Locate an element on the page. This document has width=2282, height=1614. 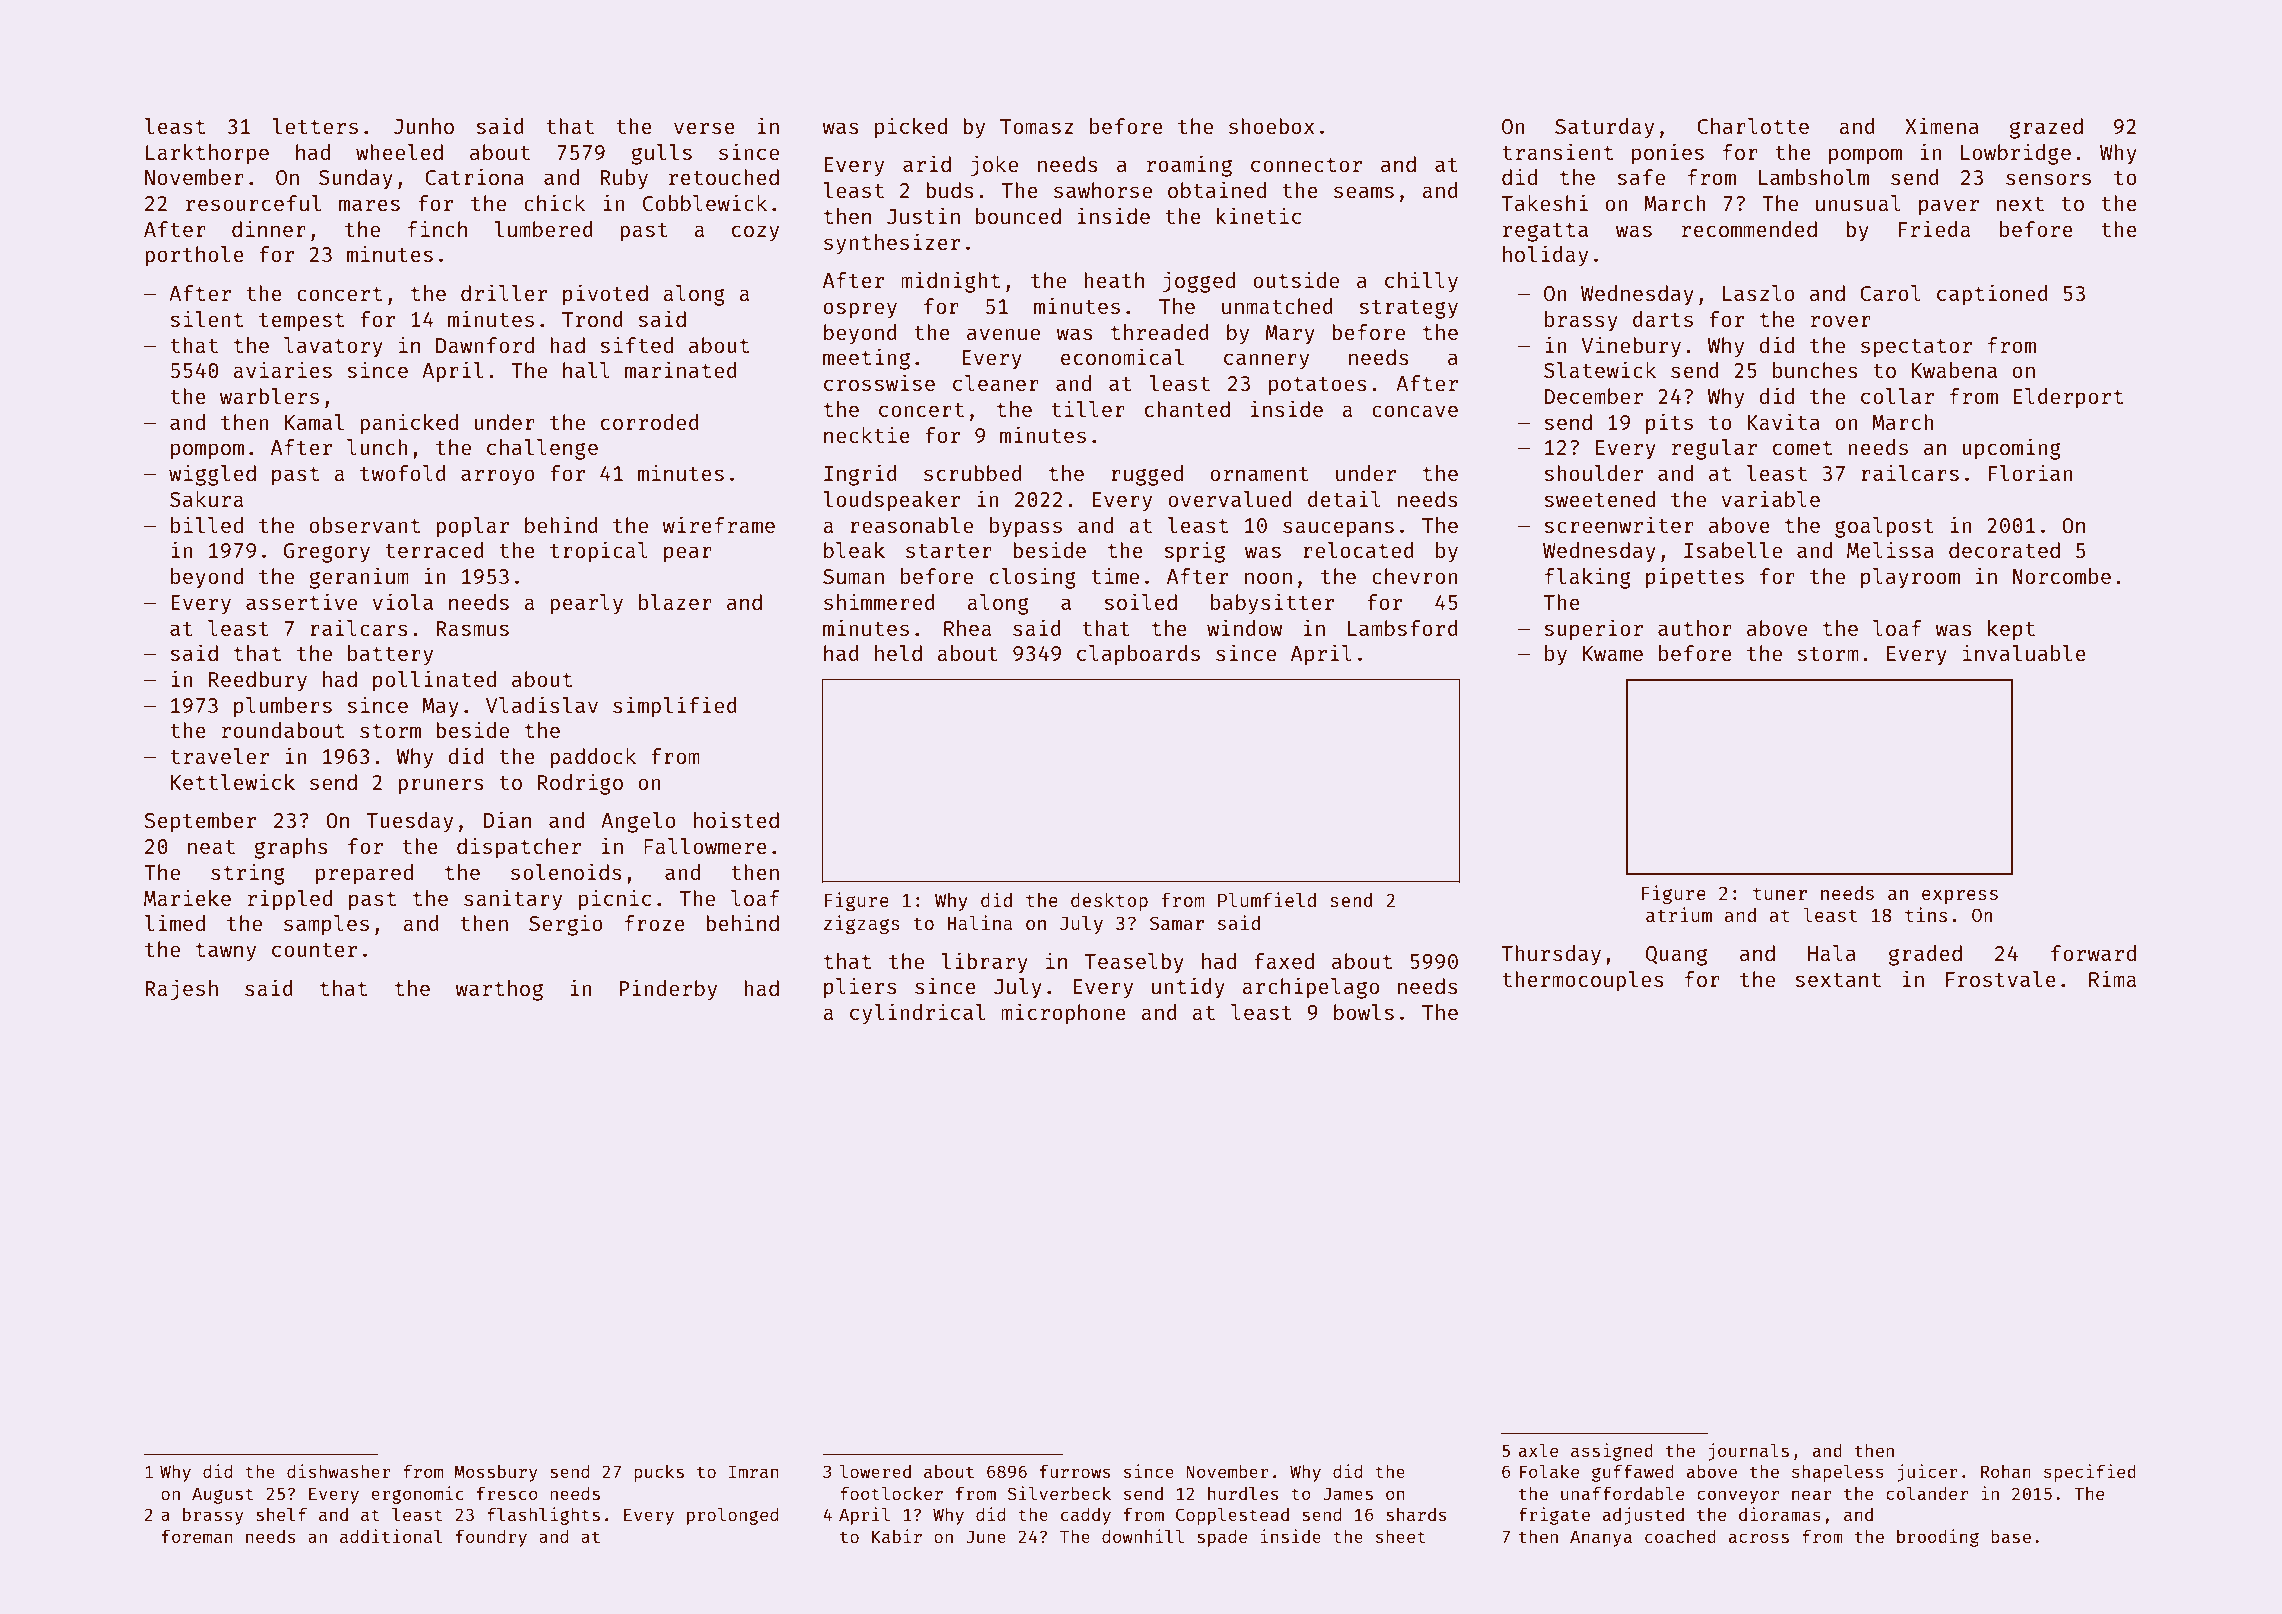
shelf is located at coordinates (281, 1514).
